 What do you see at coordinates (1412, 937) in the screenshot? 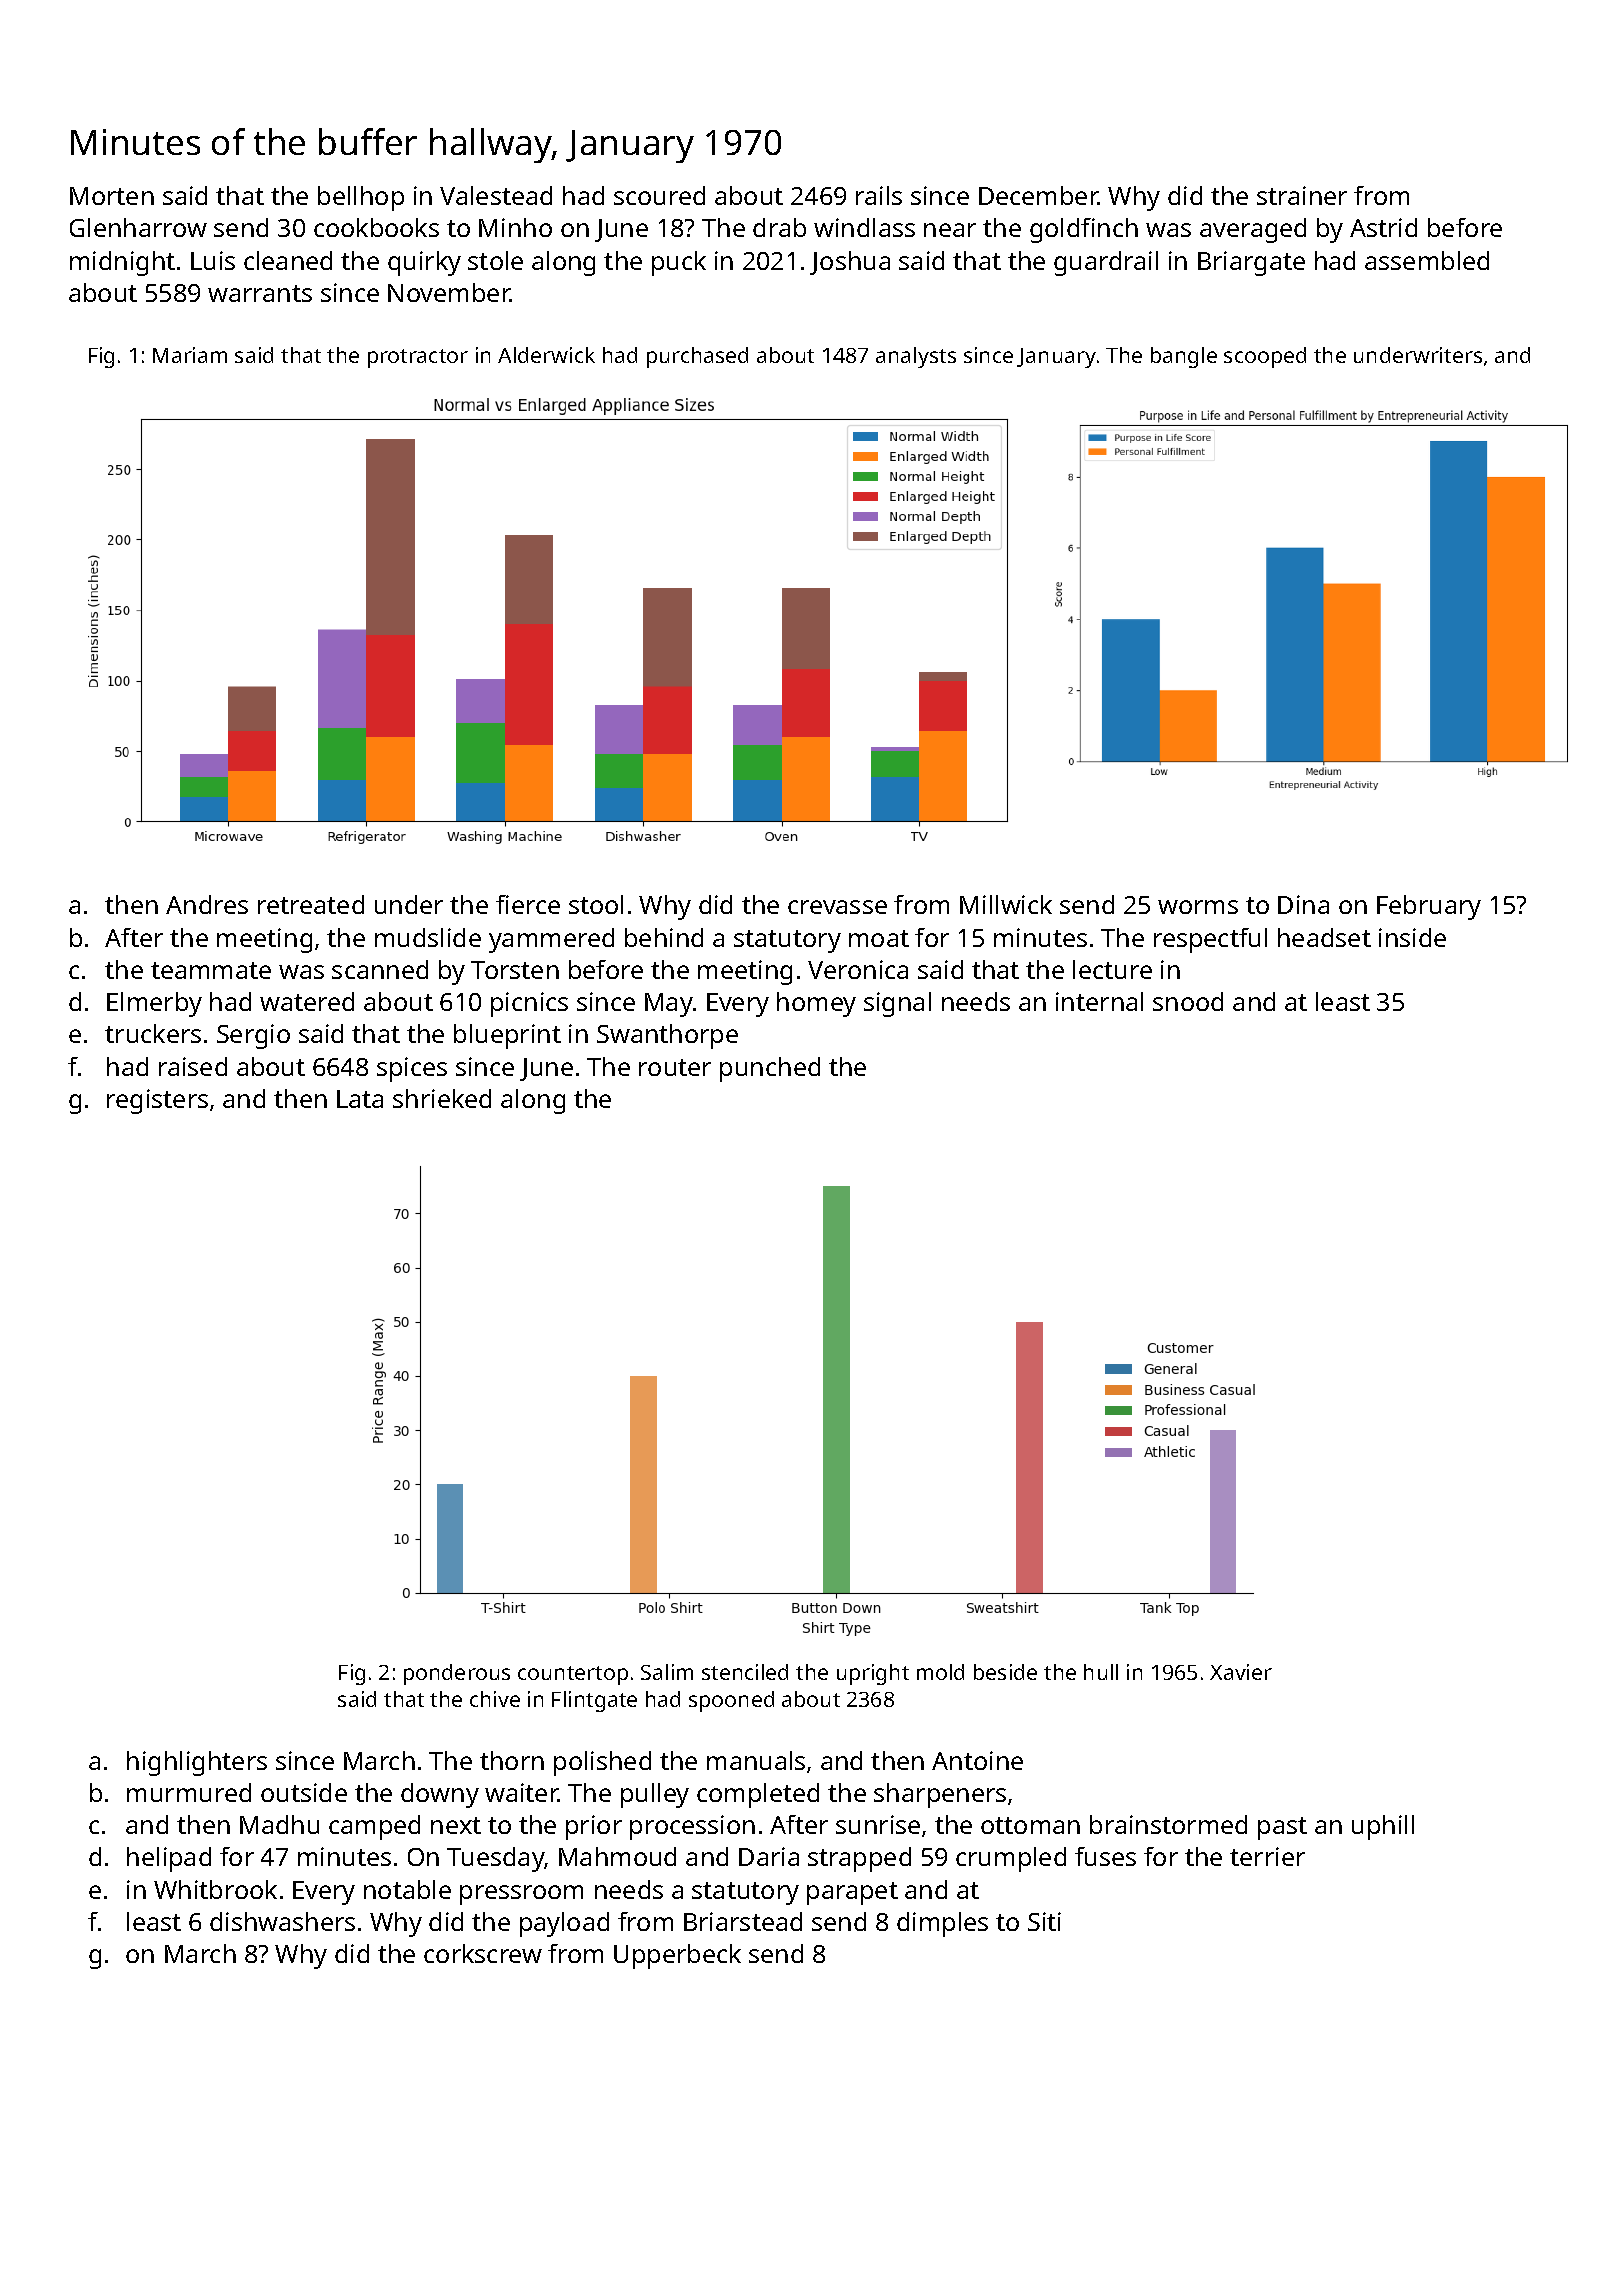
I see `inside` at bounding box center [1412, 937].
